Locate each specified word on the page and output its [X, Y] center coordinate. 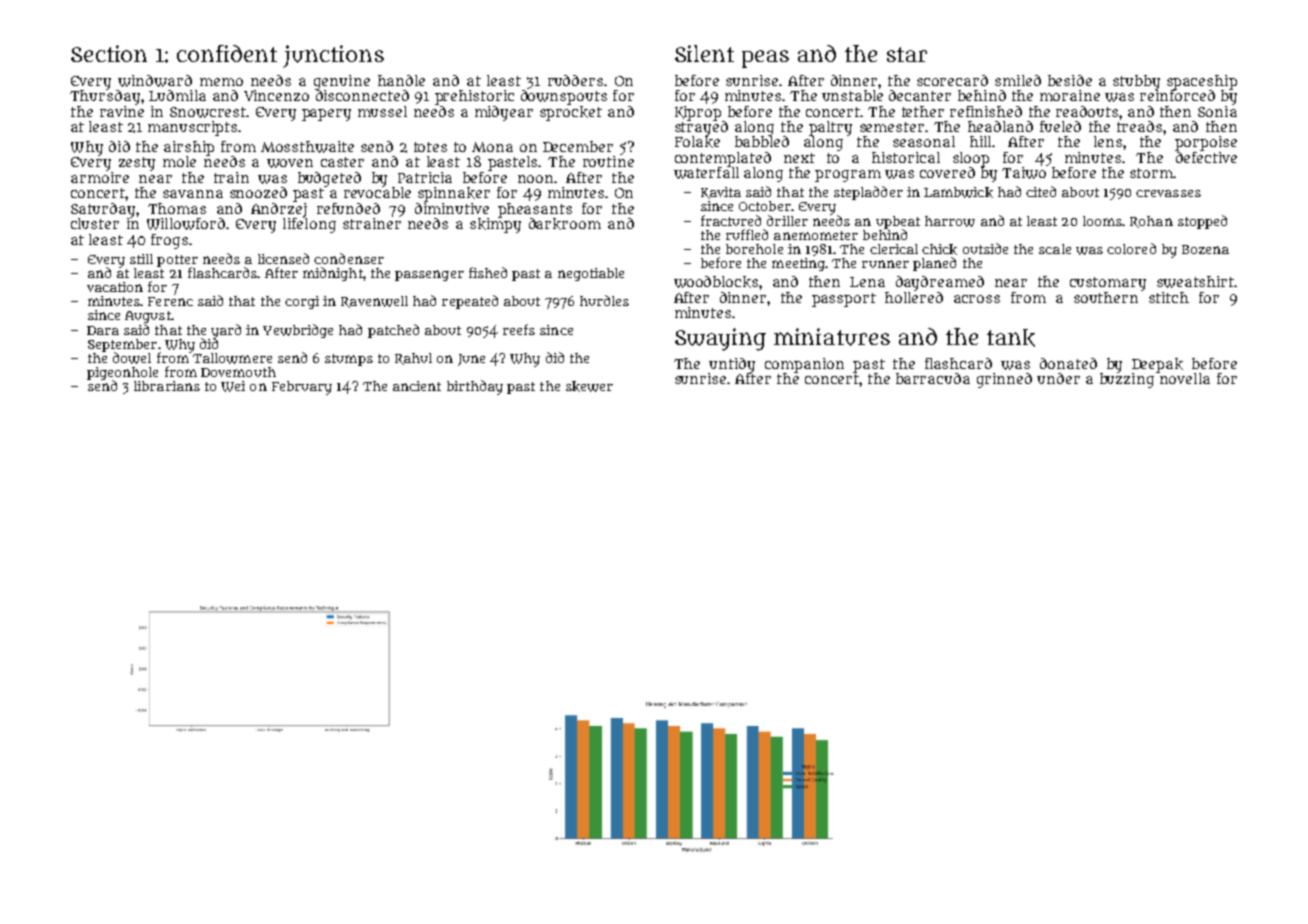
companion [804, 365]
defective [1206, 157]
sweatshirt [1196, 282]
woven [290, 163]
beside [1070, 80]
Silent [704, 53]
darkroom [565, 224]
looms [1102, 221]
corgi [302, 302]
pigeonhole [122, 374]
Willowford [186, 224]
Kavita [721, 193]
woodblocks [716, 282]
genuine [342, 82]
